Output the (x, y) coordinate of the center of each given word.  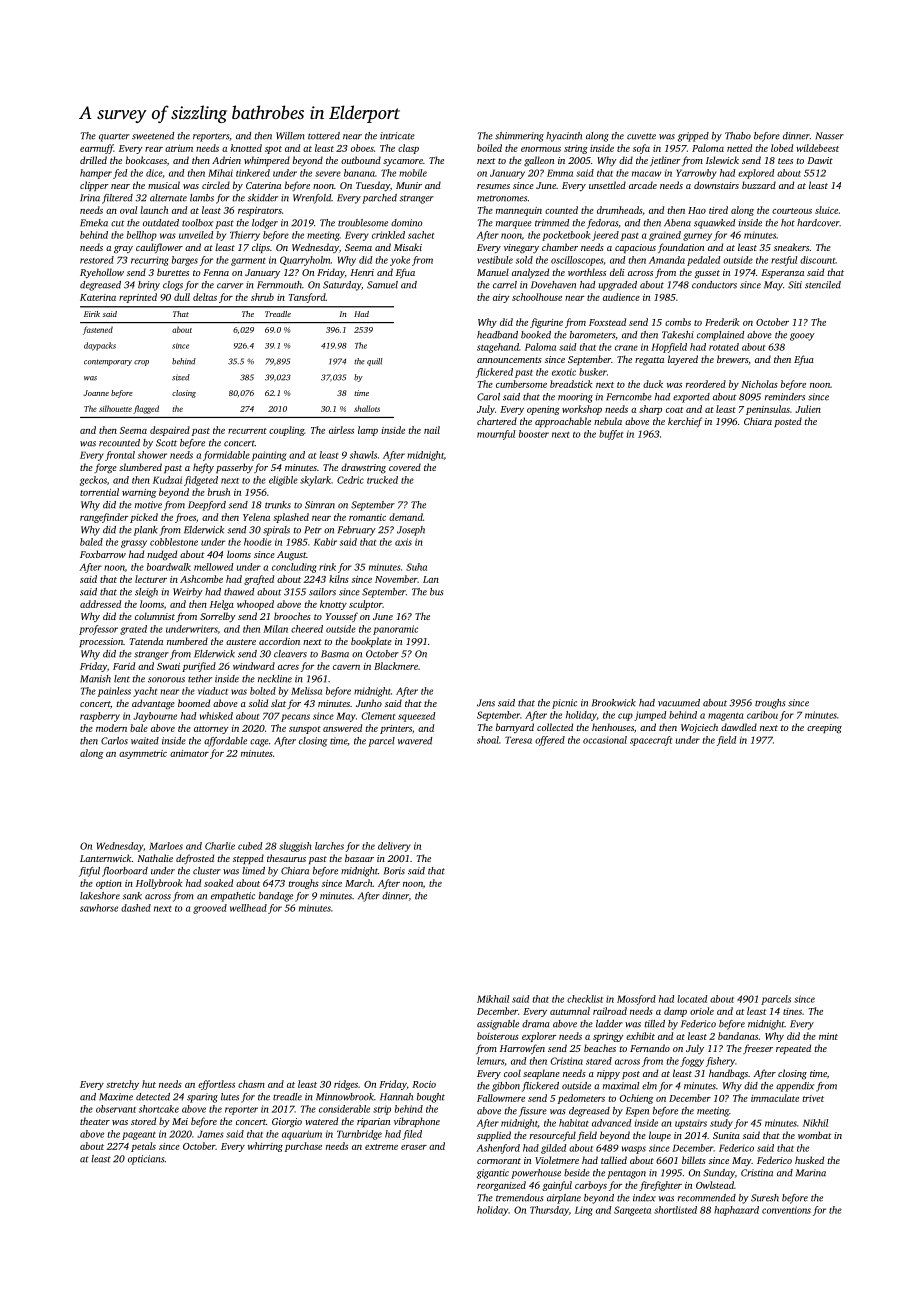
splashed (291, 518)
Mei (180, 1121)
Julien (808, 409)
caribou (762, 715)
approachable (563, 422)
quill (375, 362)
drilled (93, 160)
